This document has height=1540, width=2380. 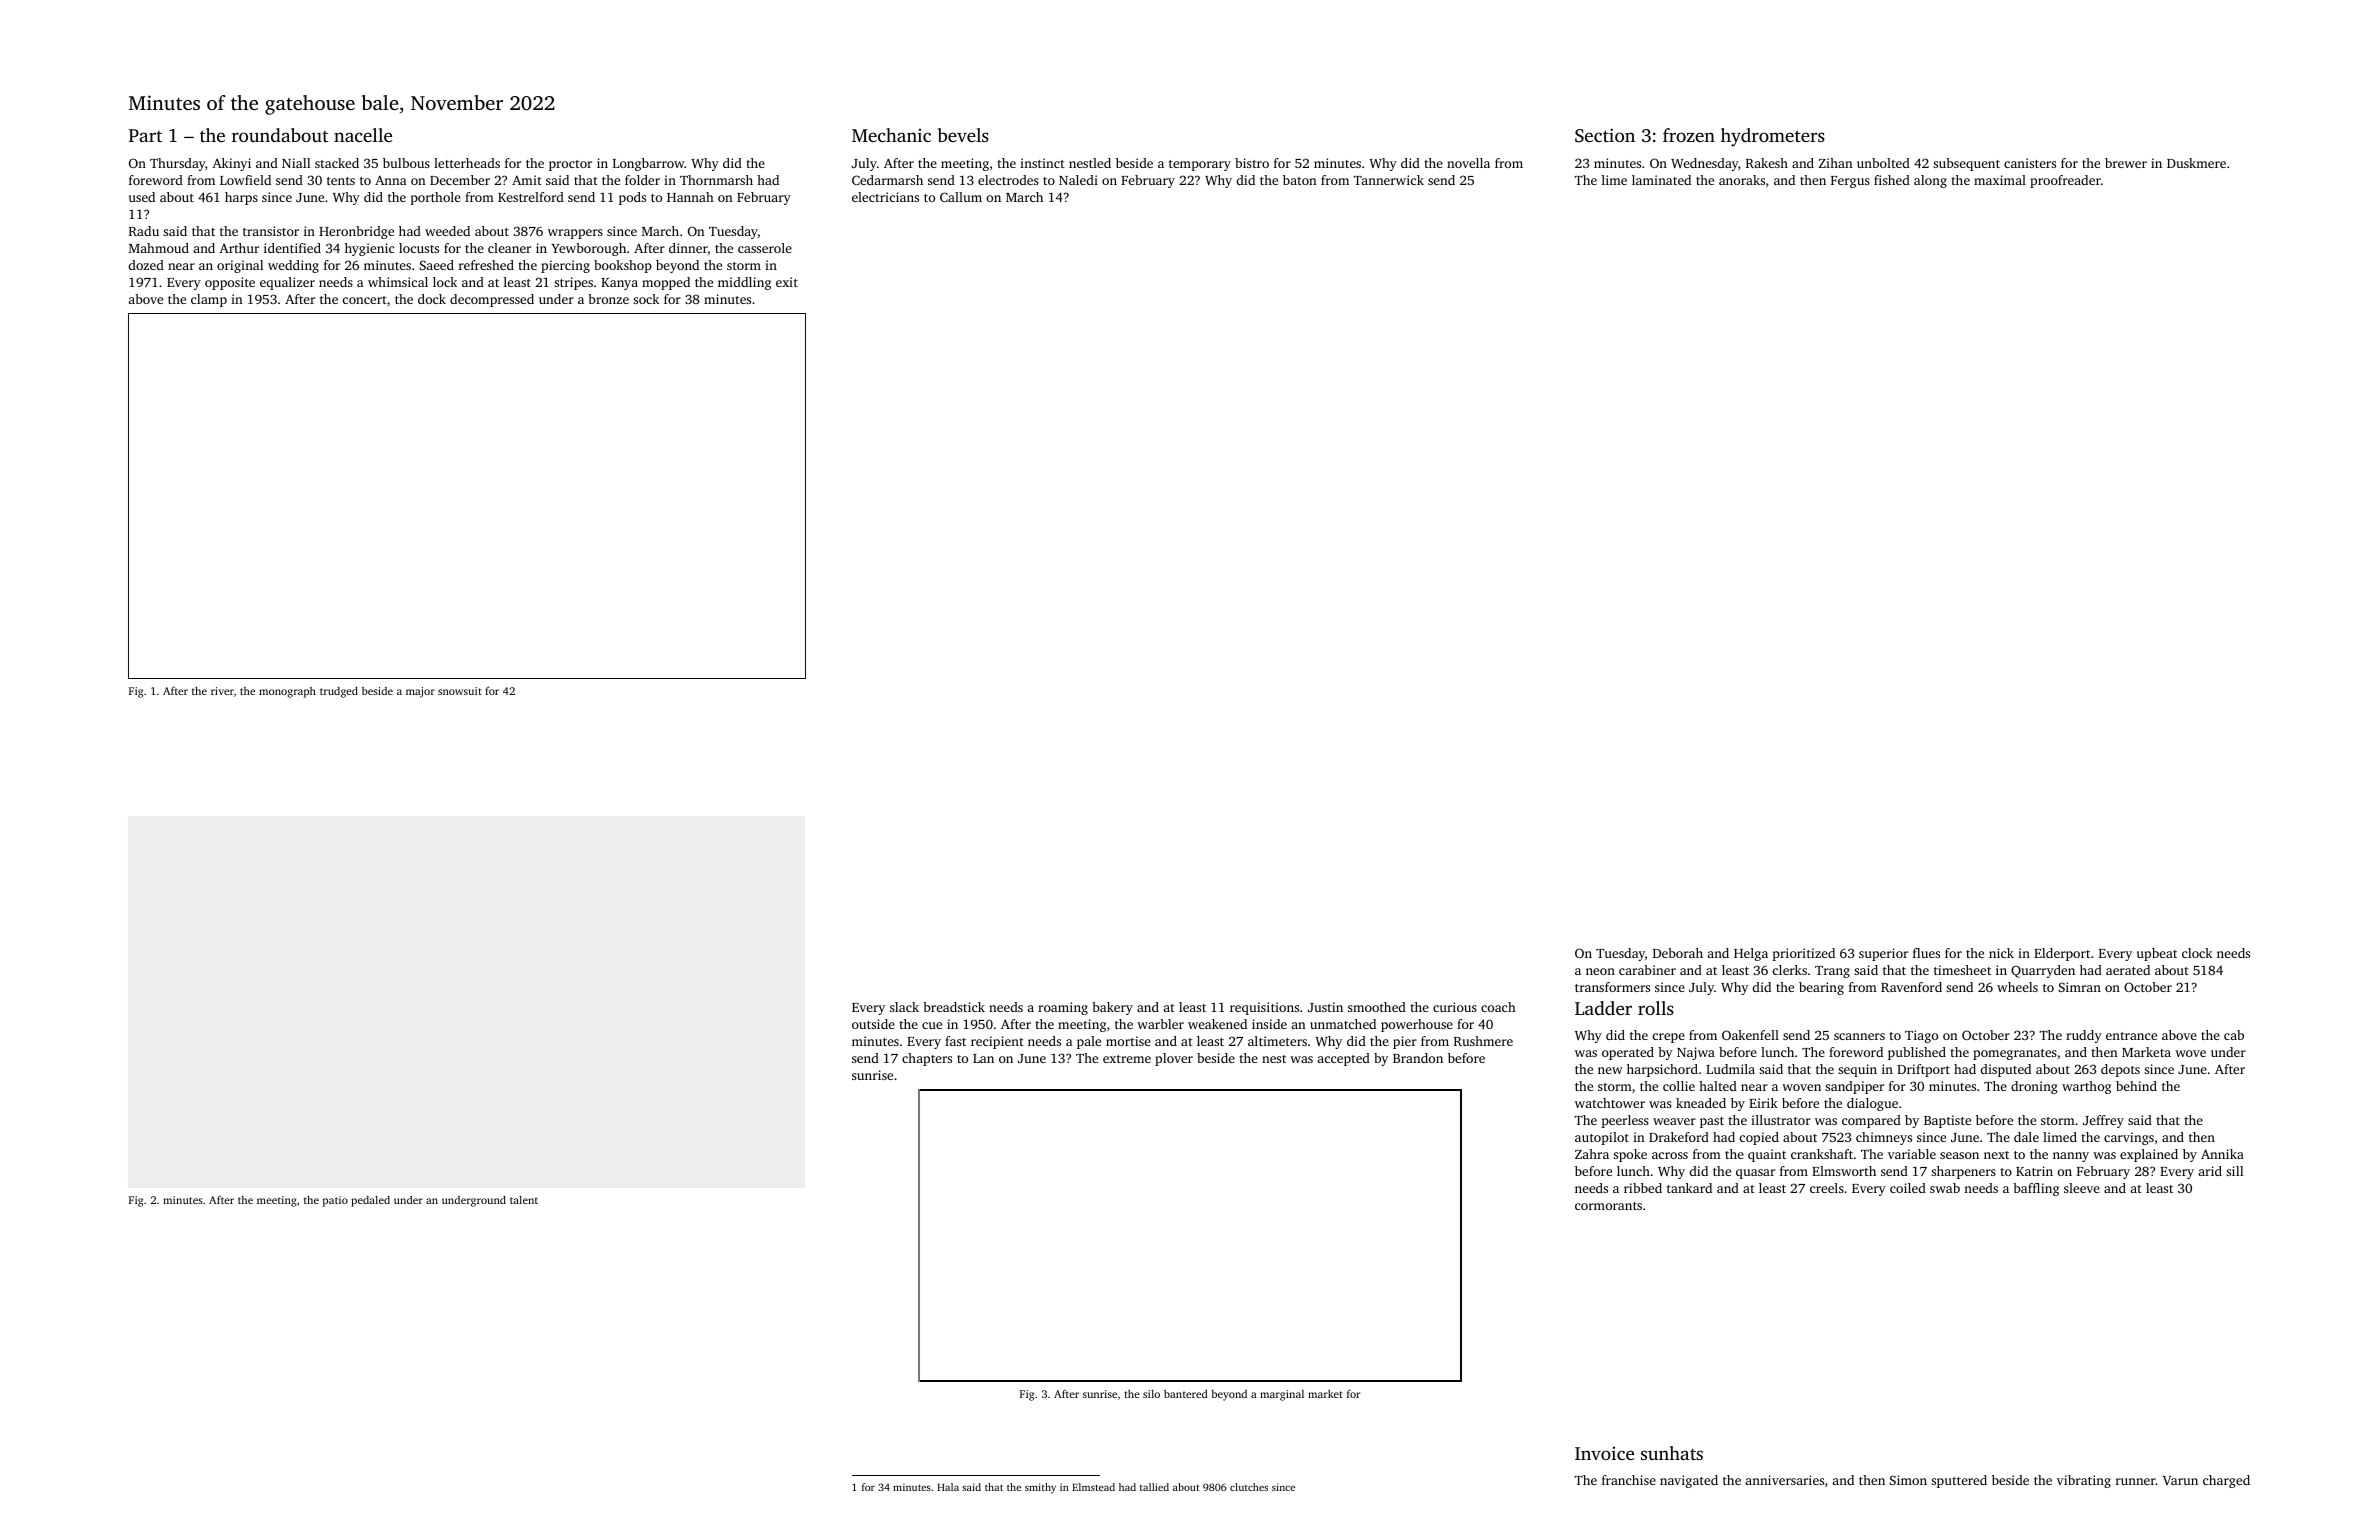 What do you see at coordinates (2001, 953) in the document?
I see `nick` at bounding box center [2001, 953].
